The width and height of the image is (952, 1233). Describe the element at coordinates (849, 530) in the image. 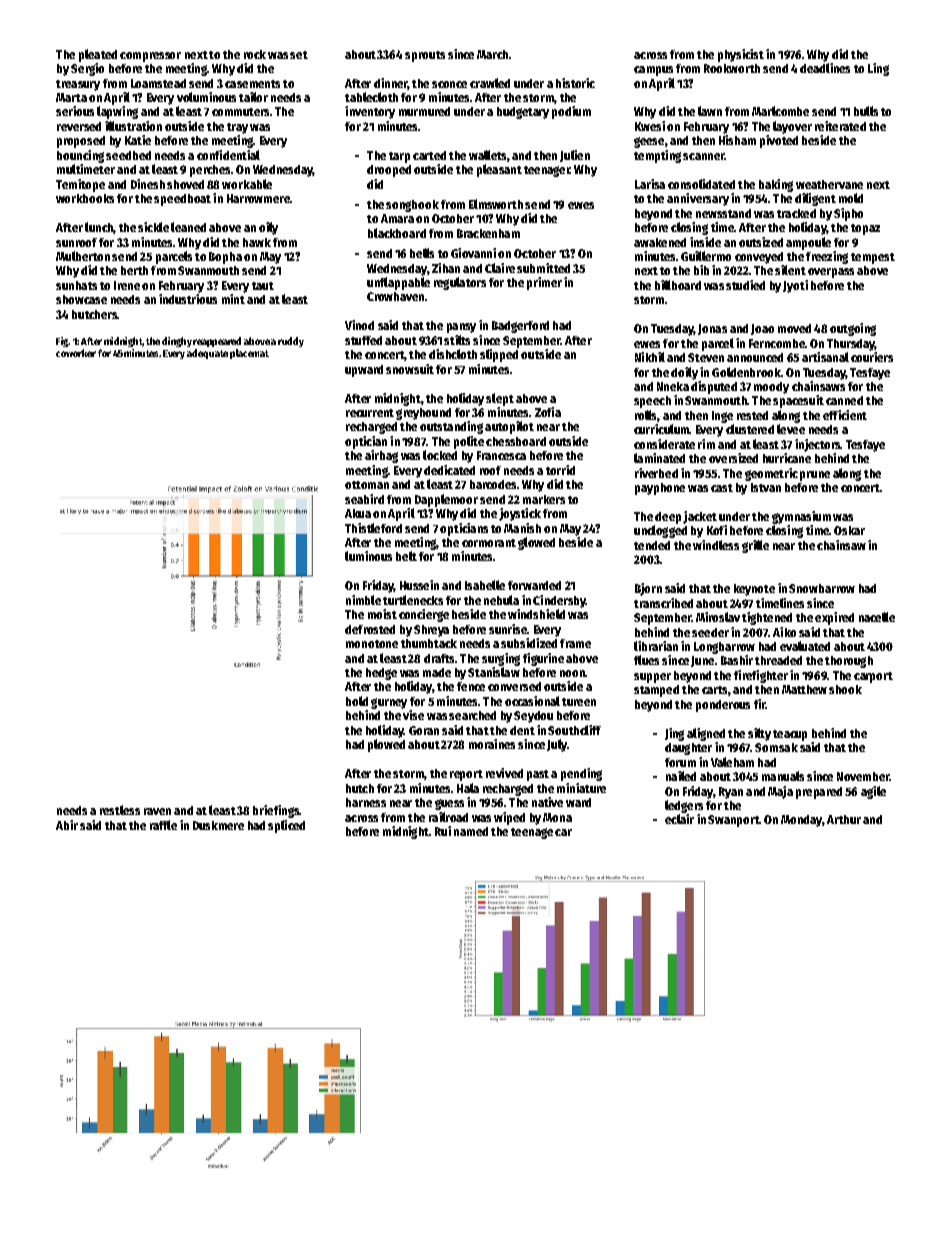

I see `Oskar` at that location.
